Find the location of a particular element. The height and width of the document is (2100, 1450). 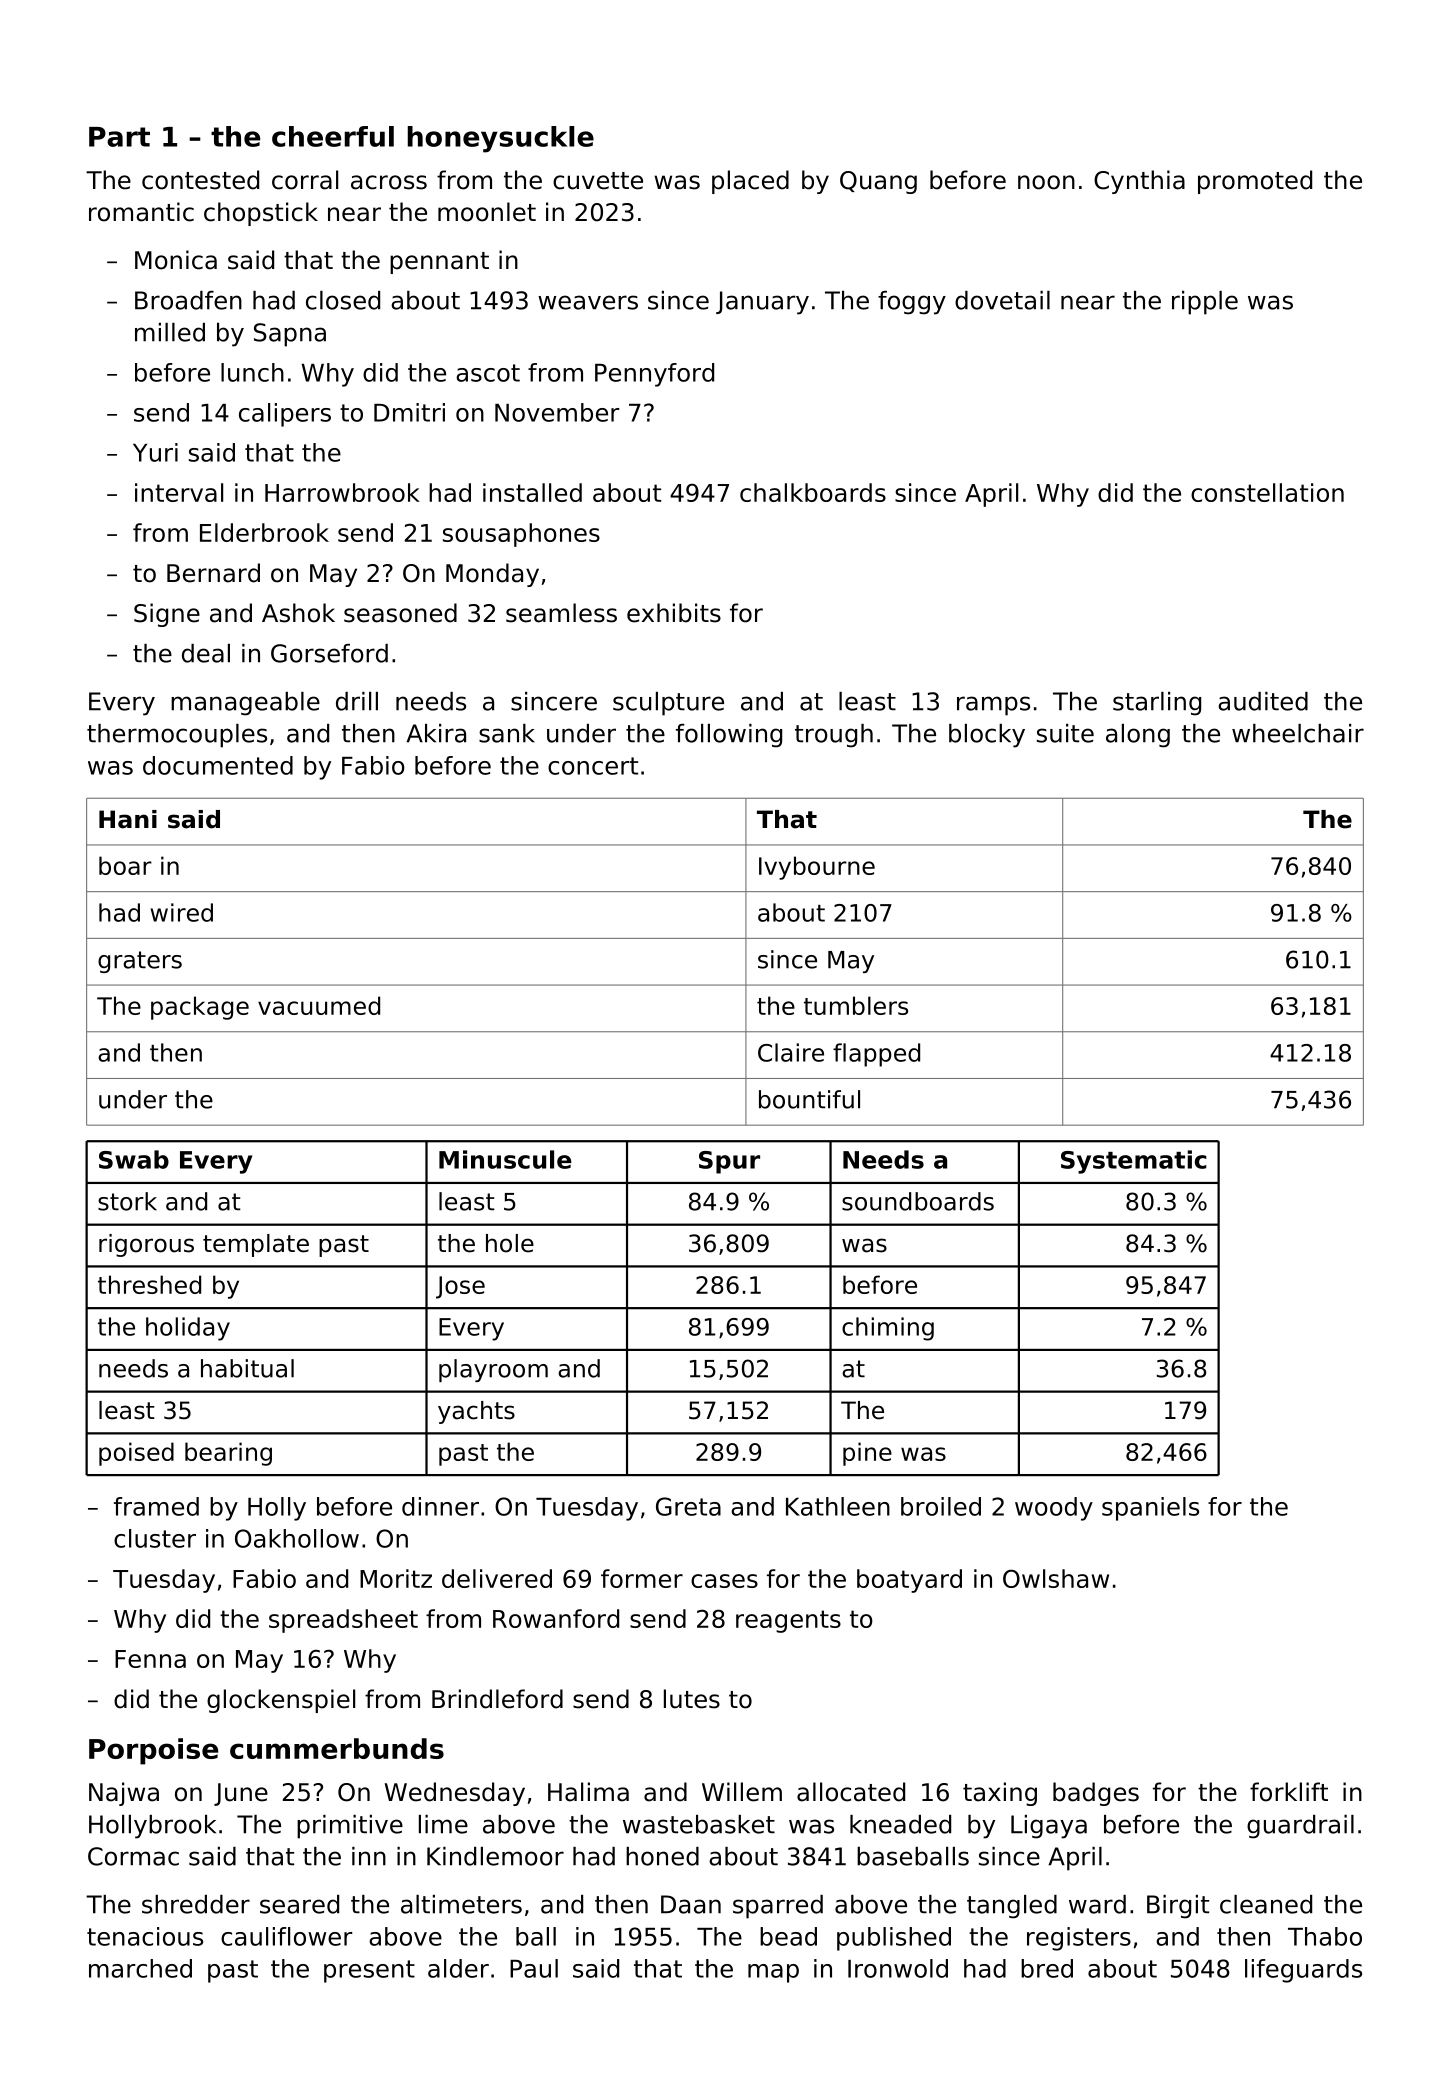

Ironwold is located at coordinates (898, 1968).
